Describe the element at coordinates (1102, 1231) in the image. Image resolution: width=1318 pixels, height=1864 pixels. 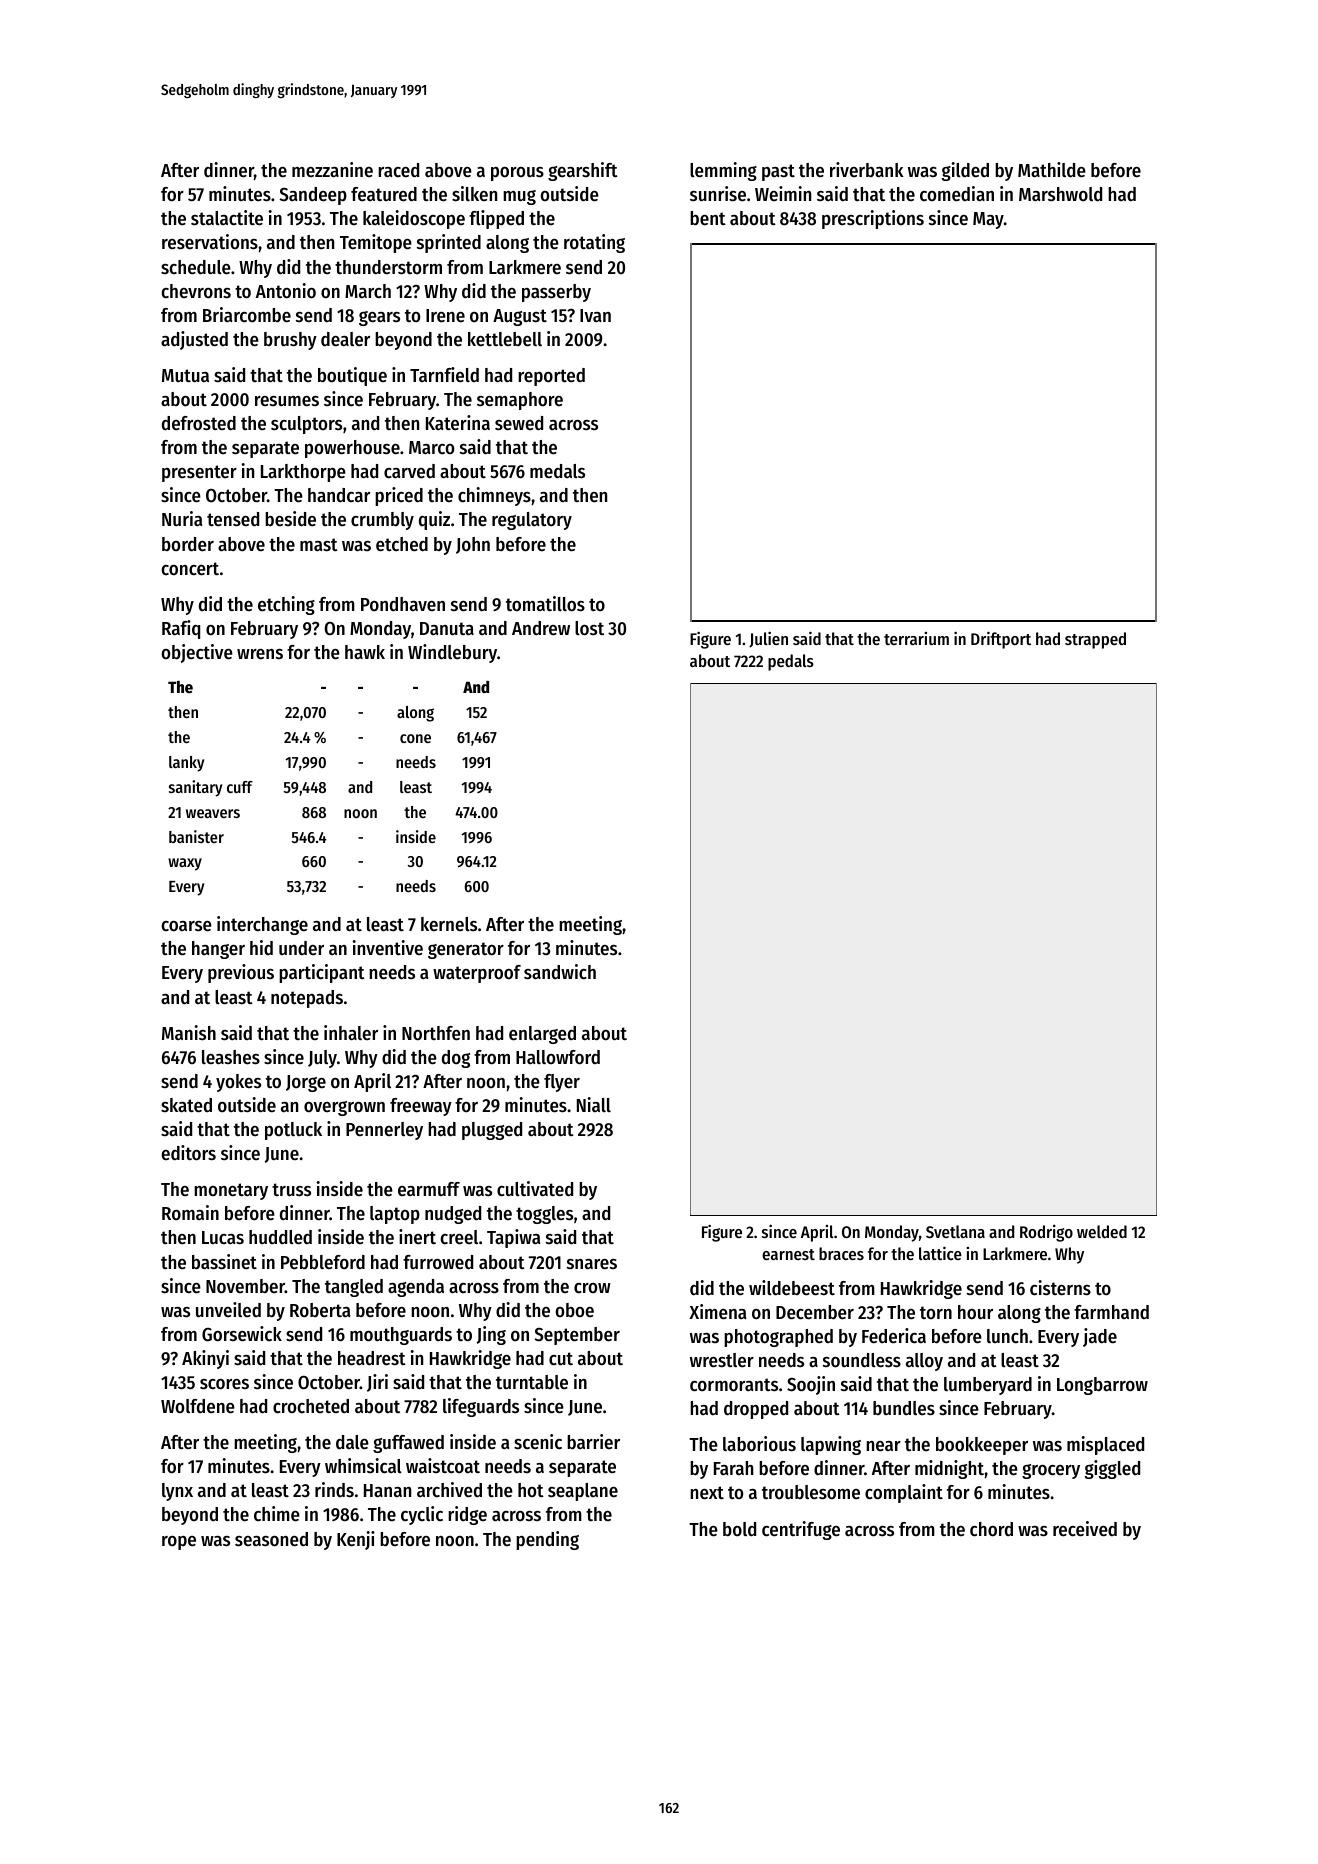
I see `welded` at that location.
